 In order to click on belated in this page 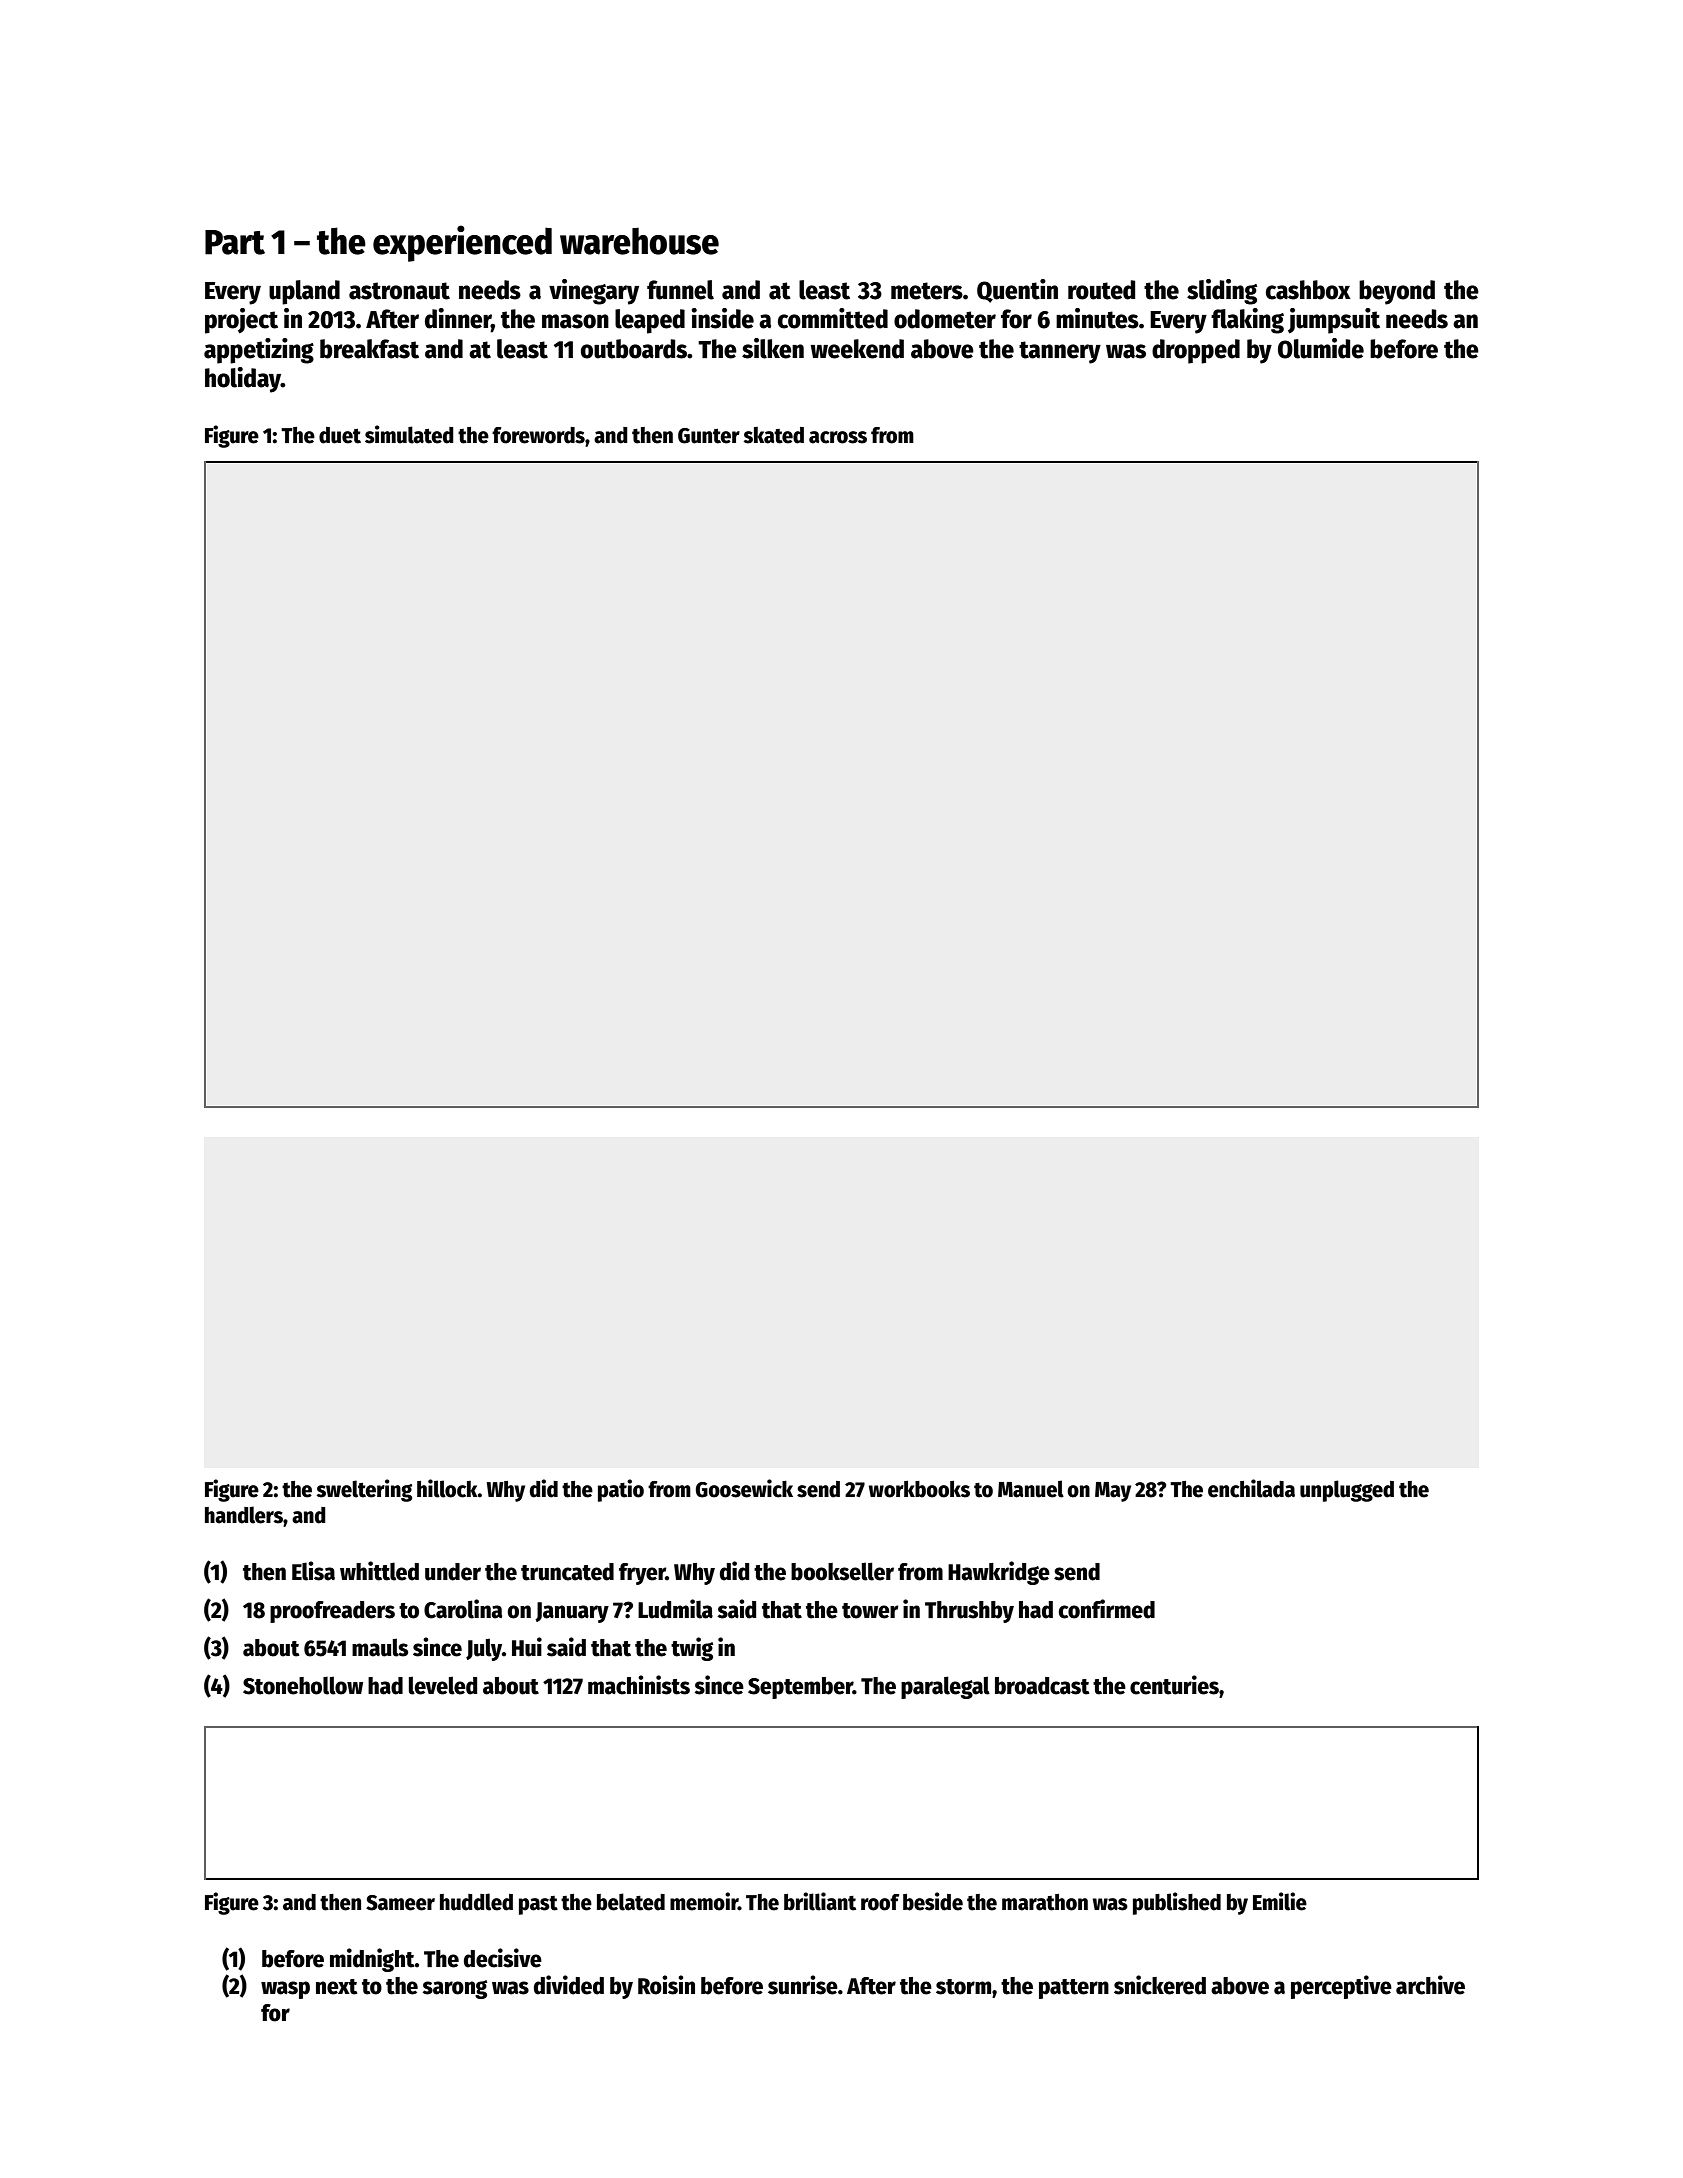, I will do `click(631, 1902)`.
